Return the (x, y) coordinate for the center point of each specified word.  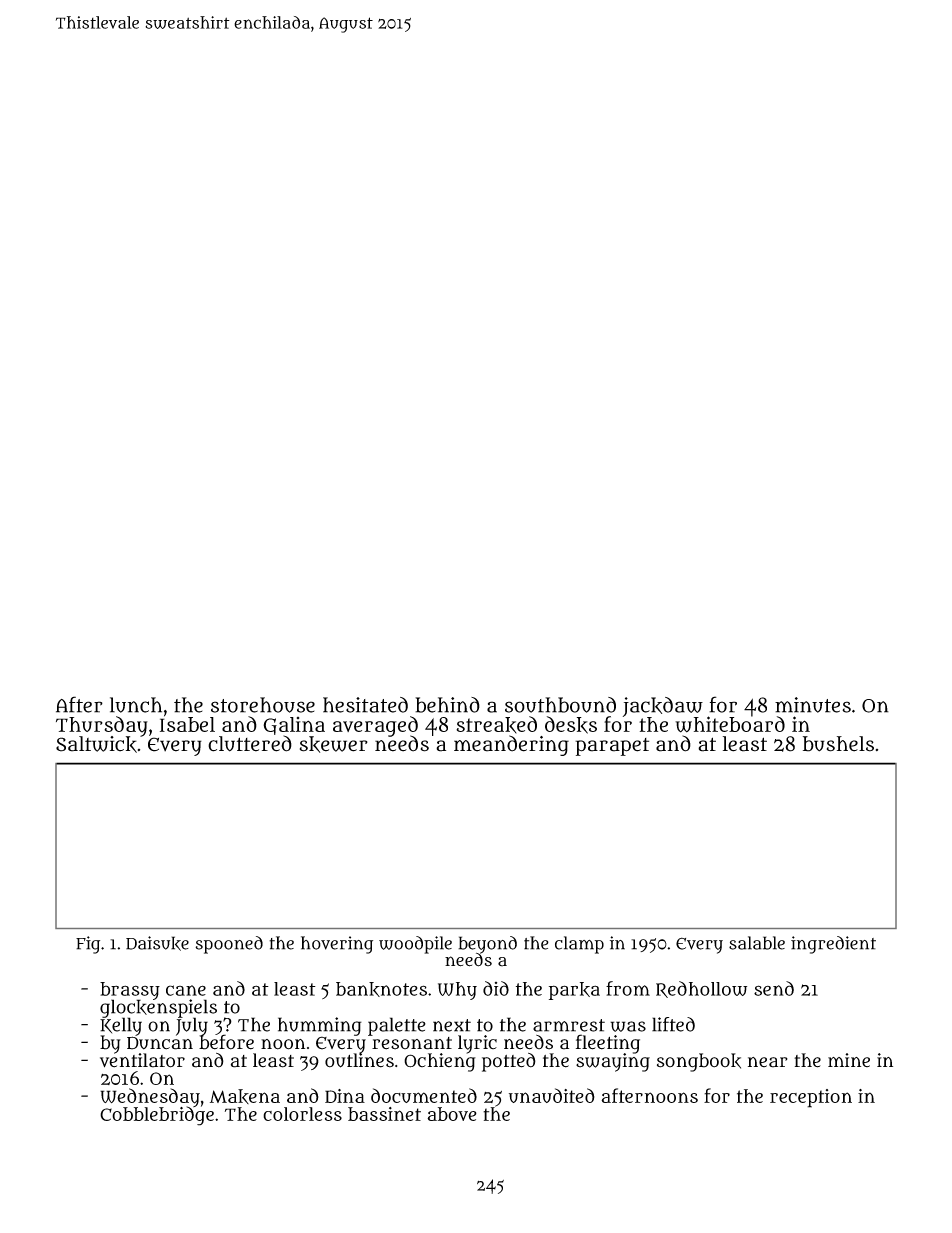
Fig (88, 945)
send (774, 988)
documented (424, 1095)
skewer (334, 744)
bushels (838, 744)
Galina (294, 726)
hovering (337, 945)
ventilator (142, 1060)
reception (811, 1098)
